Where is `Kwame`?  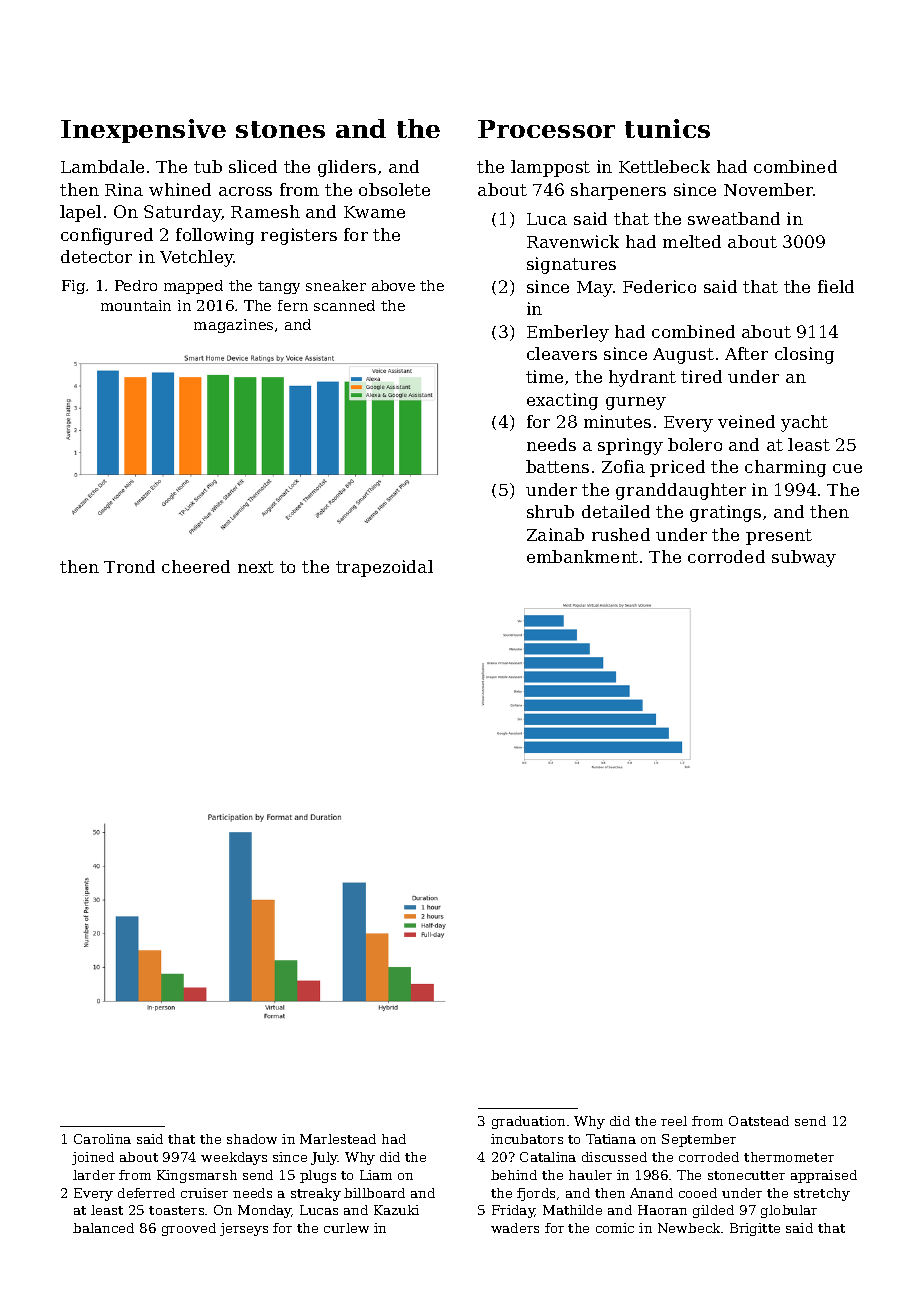 Kwame is located at coordinates (374, 212).
